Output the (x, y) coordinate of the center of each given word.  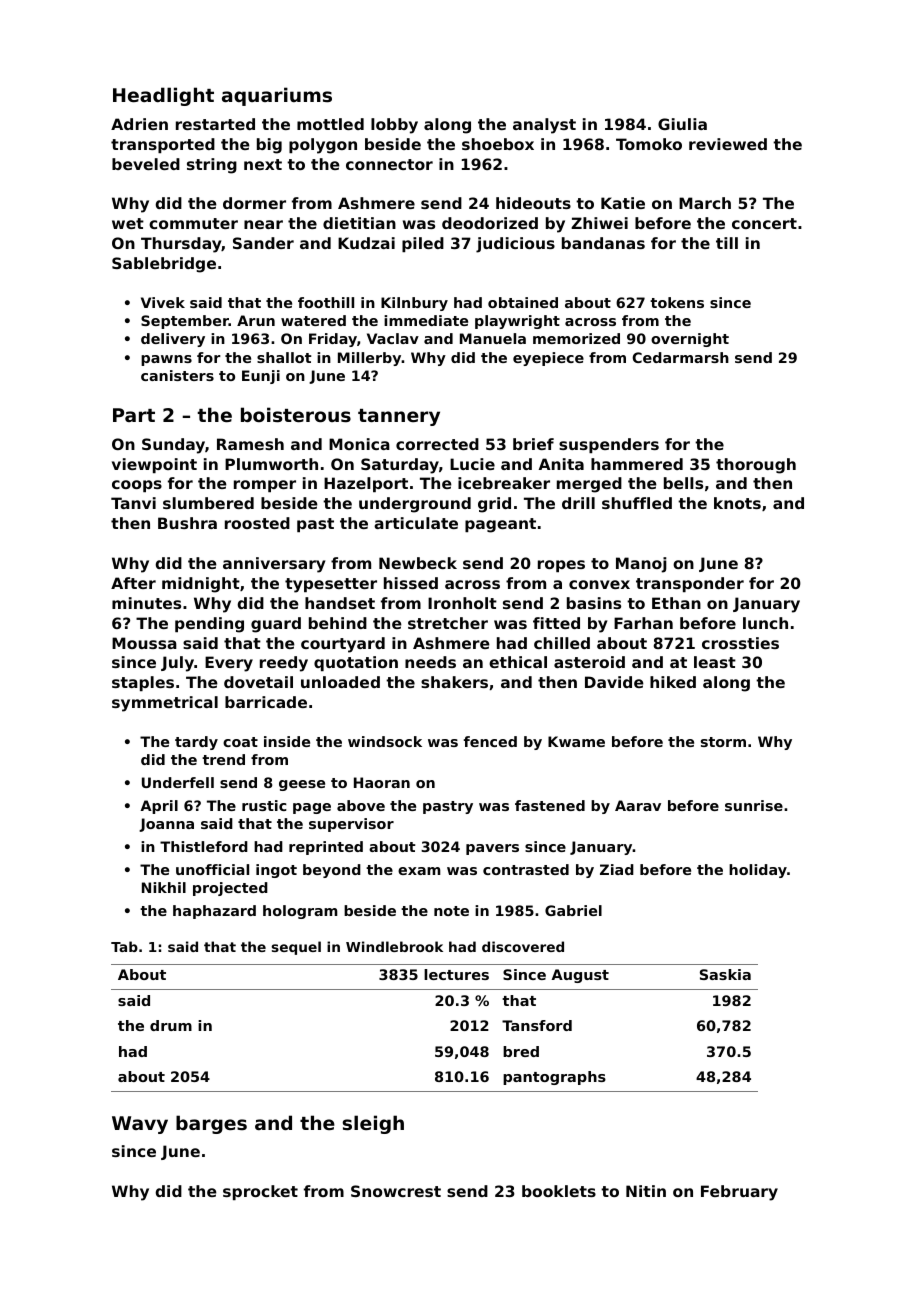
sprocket (260, 1192)
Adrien (139, 124)
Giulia (682, 124)
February (739, 1193)
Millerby (370, 359)
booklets (559, 1191)
